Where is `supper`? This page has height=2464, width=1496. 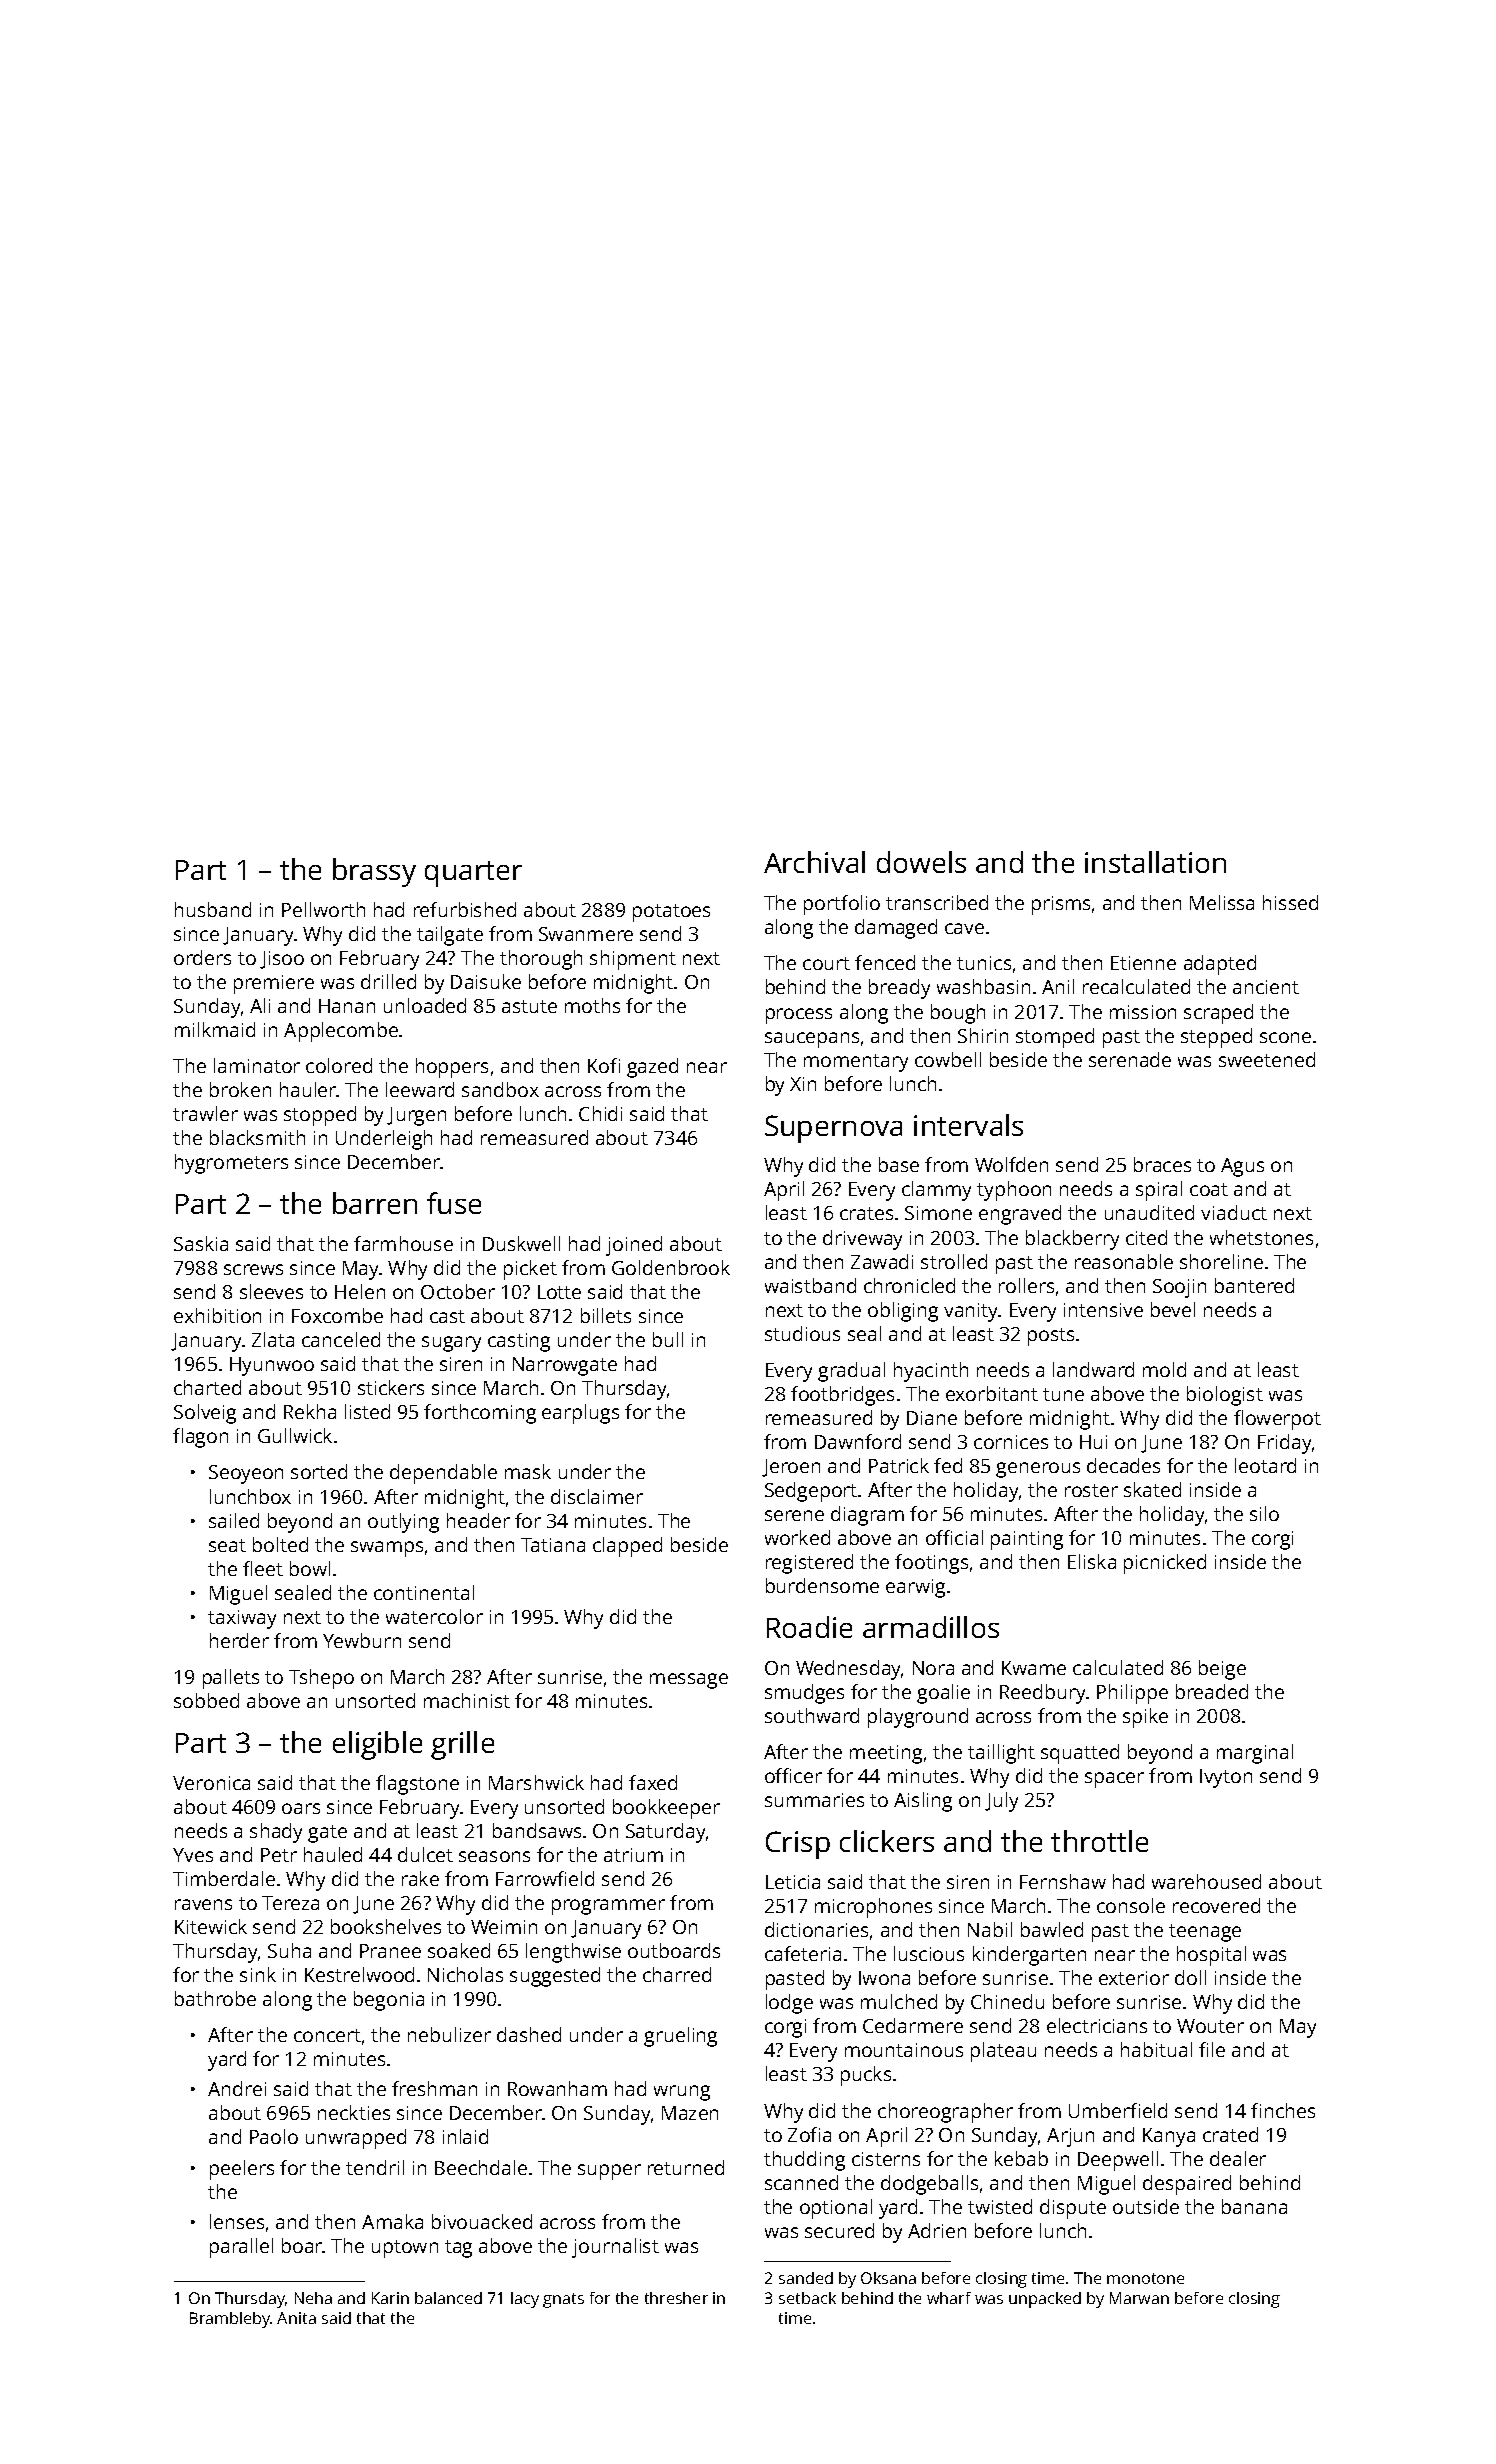
supper is located at coordinates (609, 2172).
